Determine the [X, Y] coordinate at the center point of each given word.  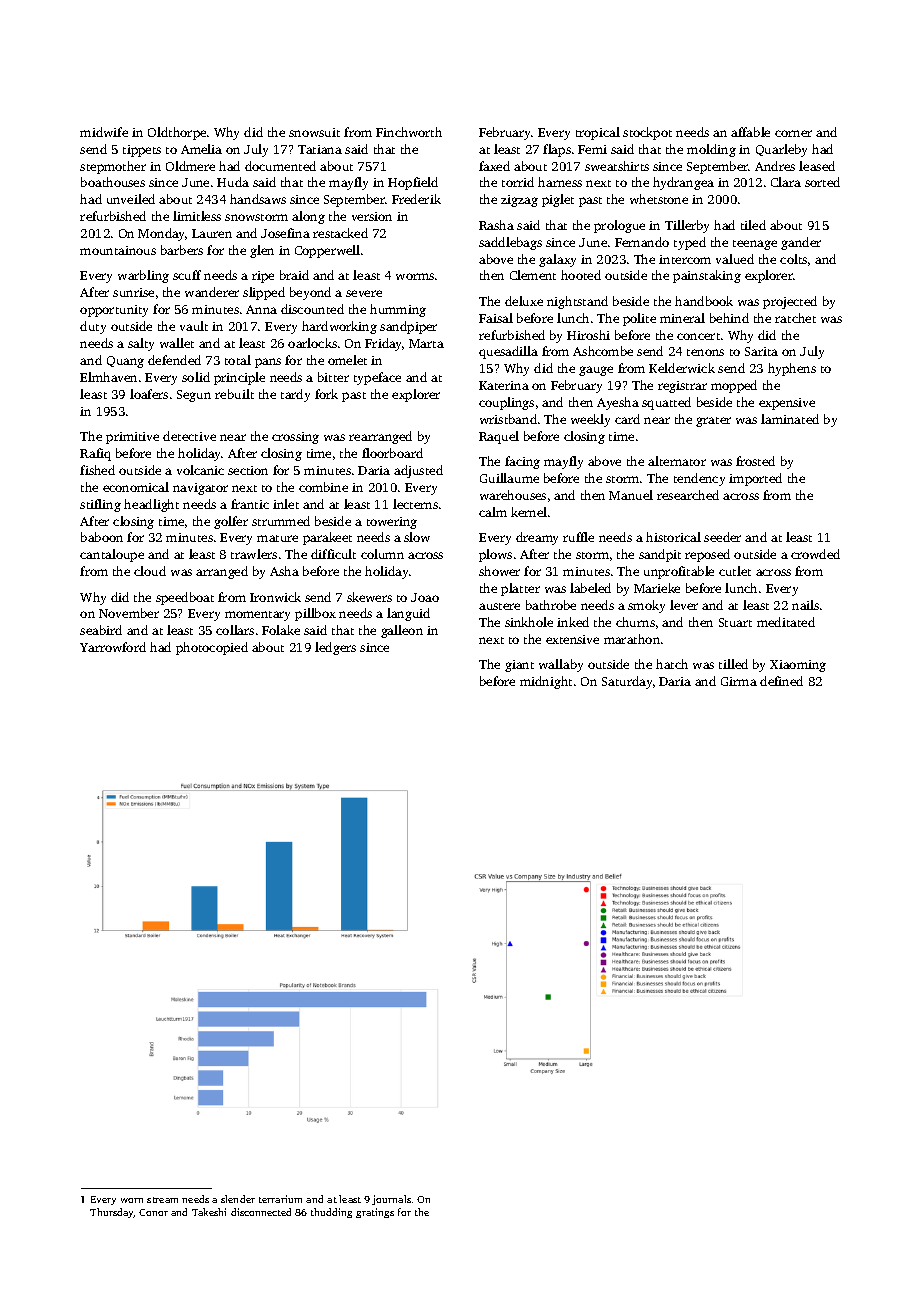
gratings [375, 1213]
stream [162, 1200]
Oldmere [190, 166]
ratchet [795, 318]
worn [132, 1200]
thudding [331, 1213]
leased [817, 166]
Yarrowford [113, 647]
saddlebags [510, 243]
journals [391, 1200]
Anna [261, 309]
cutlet [735, 571]
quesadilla [508, 352]
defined [781, 681]
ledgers [335, 648]
